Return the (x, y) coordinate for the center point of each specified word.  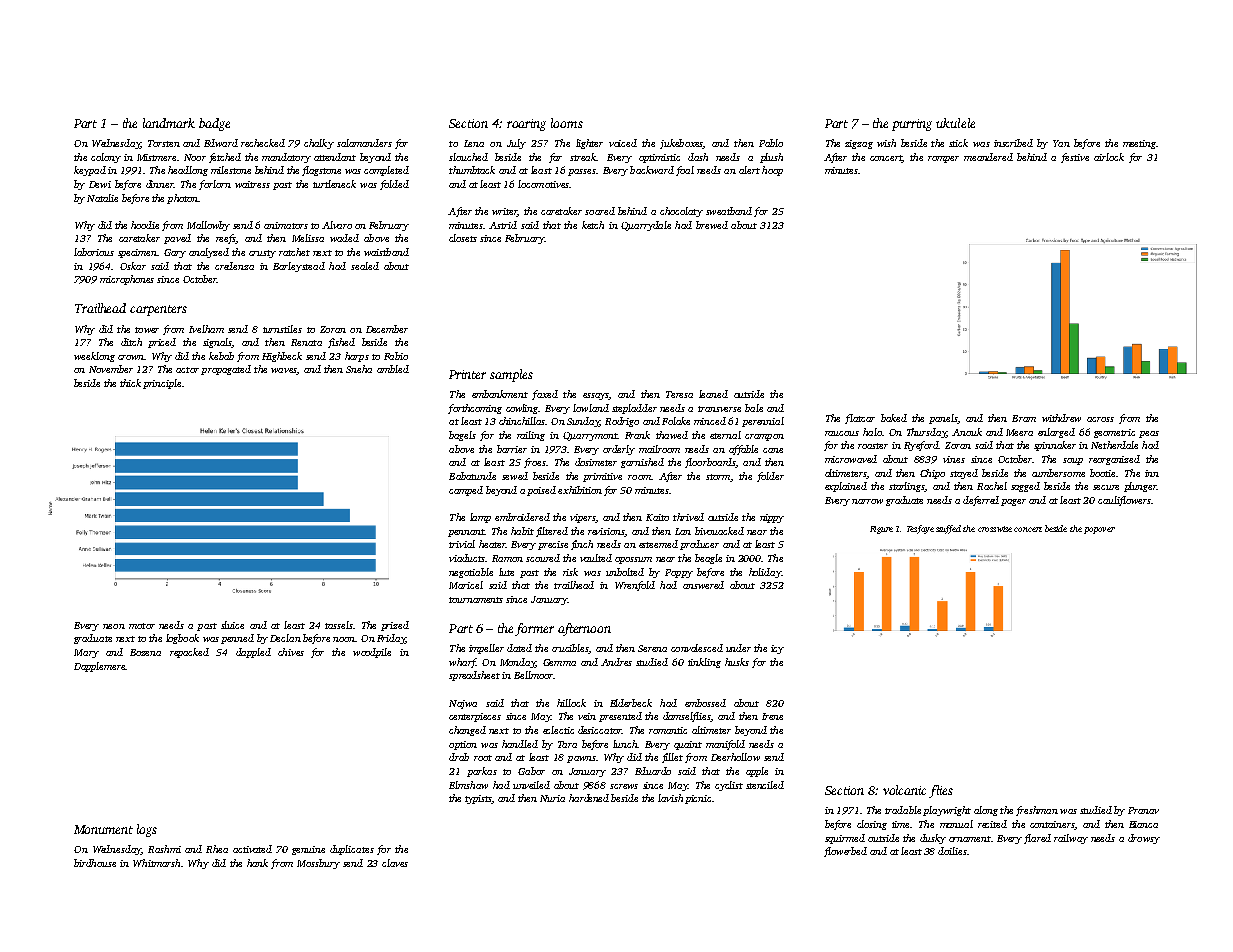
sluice (232, 625)
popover (1099, 530)
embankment (500, 394)
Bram (1024, 418)
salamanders (364, 143)
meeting (1139, 144)
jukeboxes (681, 144)
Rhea (217, 849)
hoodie (145, 225)
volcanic (904, 790)
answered (703, 585)
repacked (189, 653)
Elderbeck (631, 703)
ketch (593, 225)
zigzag (859, 144)
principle (162, 384)
